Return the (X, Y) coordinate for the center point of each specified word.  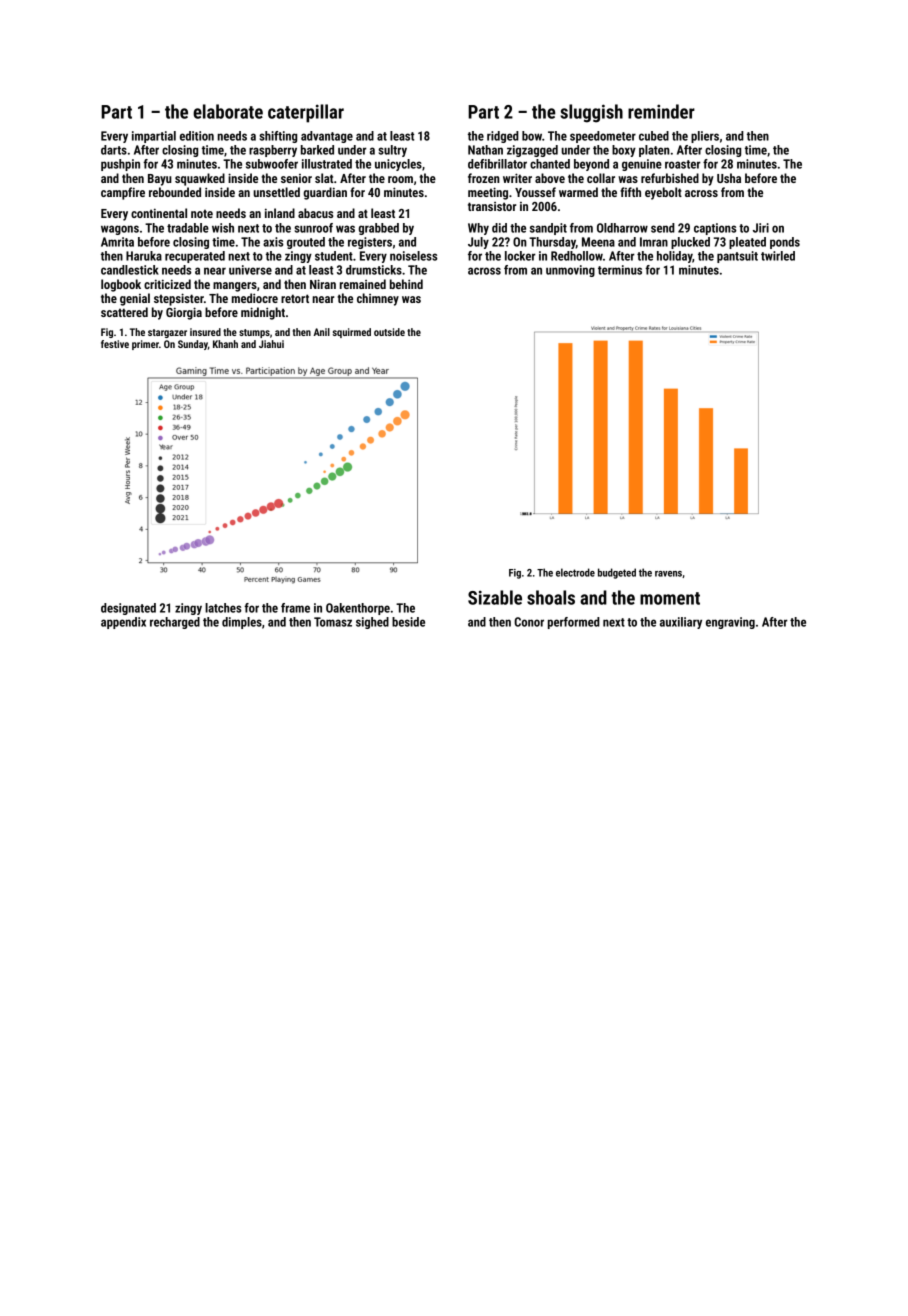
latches (223, 608)
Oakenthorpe (358, 609)
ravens (668, 574)
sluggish (591, 113)
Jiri (761, 228)
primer (145, 345)
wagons (120, 230)
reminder (661, 111)
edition (197, 136)
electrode (575, 572)
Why (478, 229)
